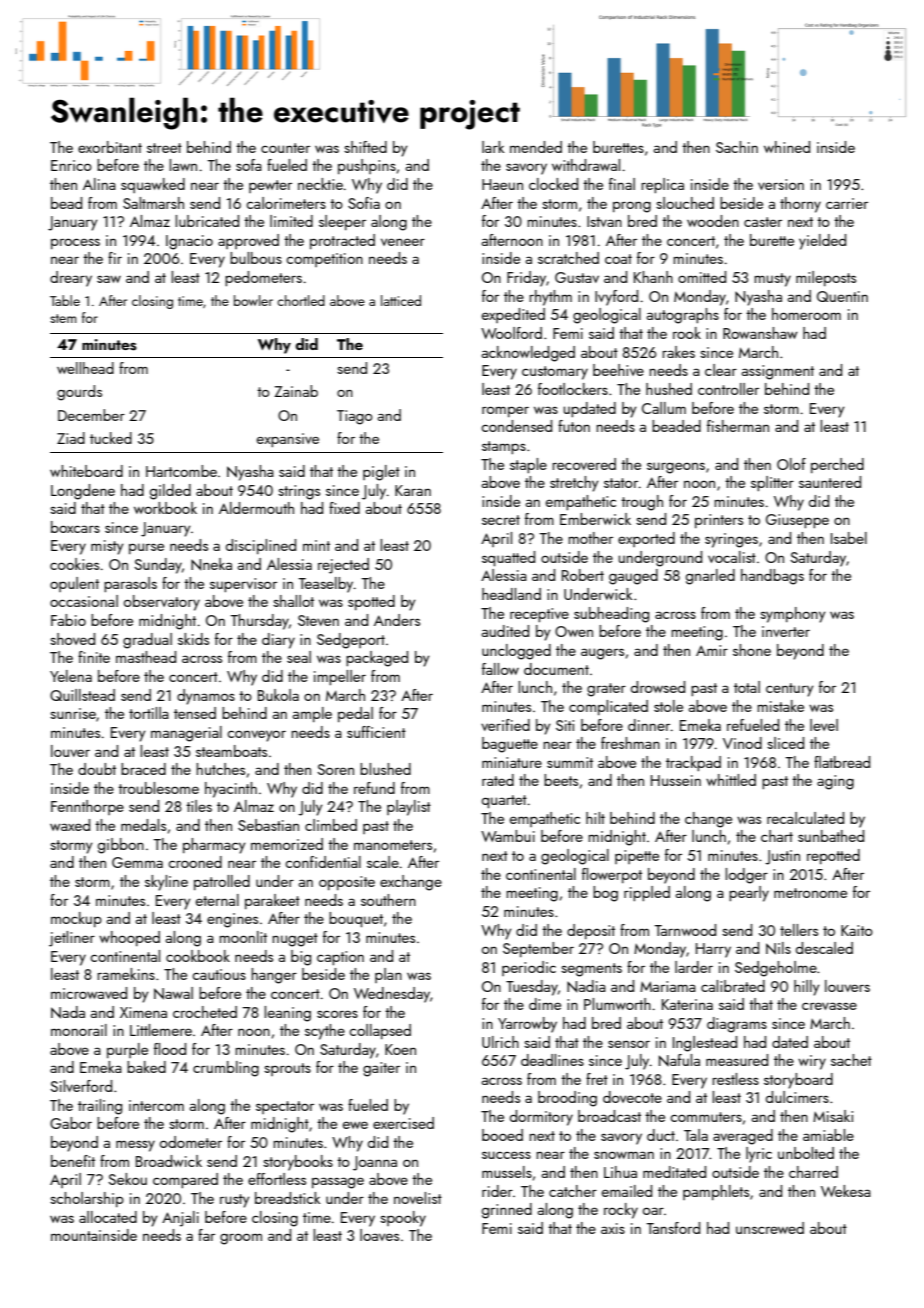  Describe the element at coordinates (842, 762) in the page. I see `flatbread` at that location.
